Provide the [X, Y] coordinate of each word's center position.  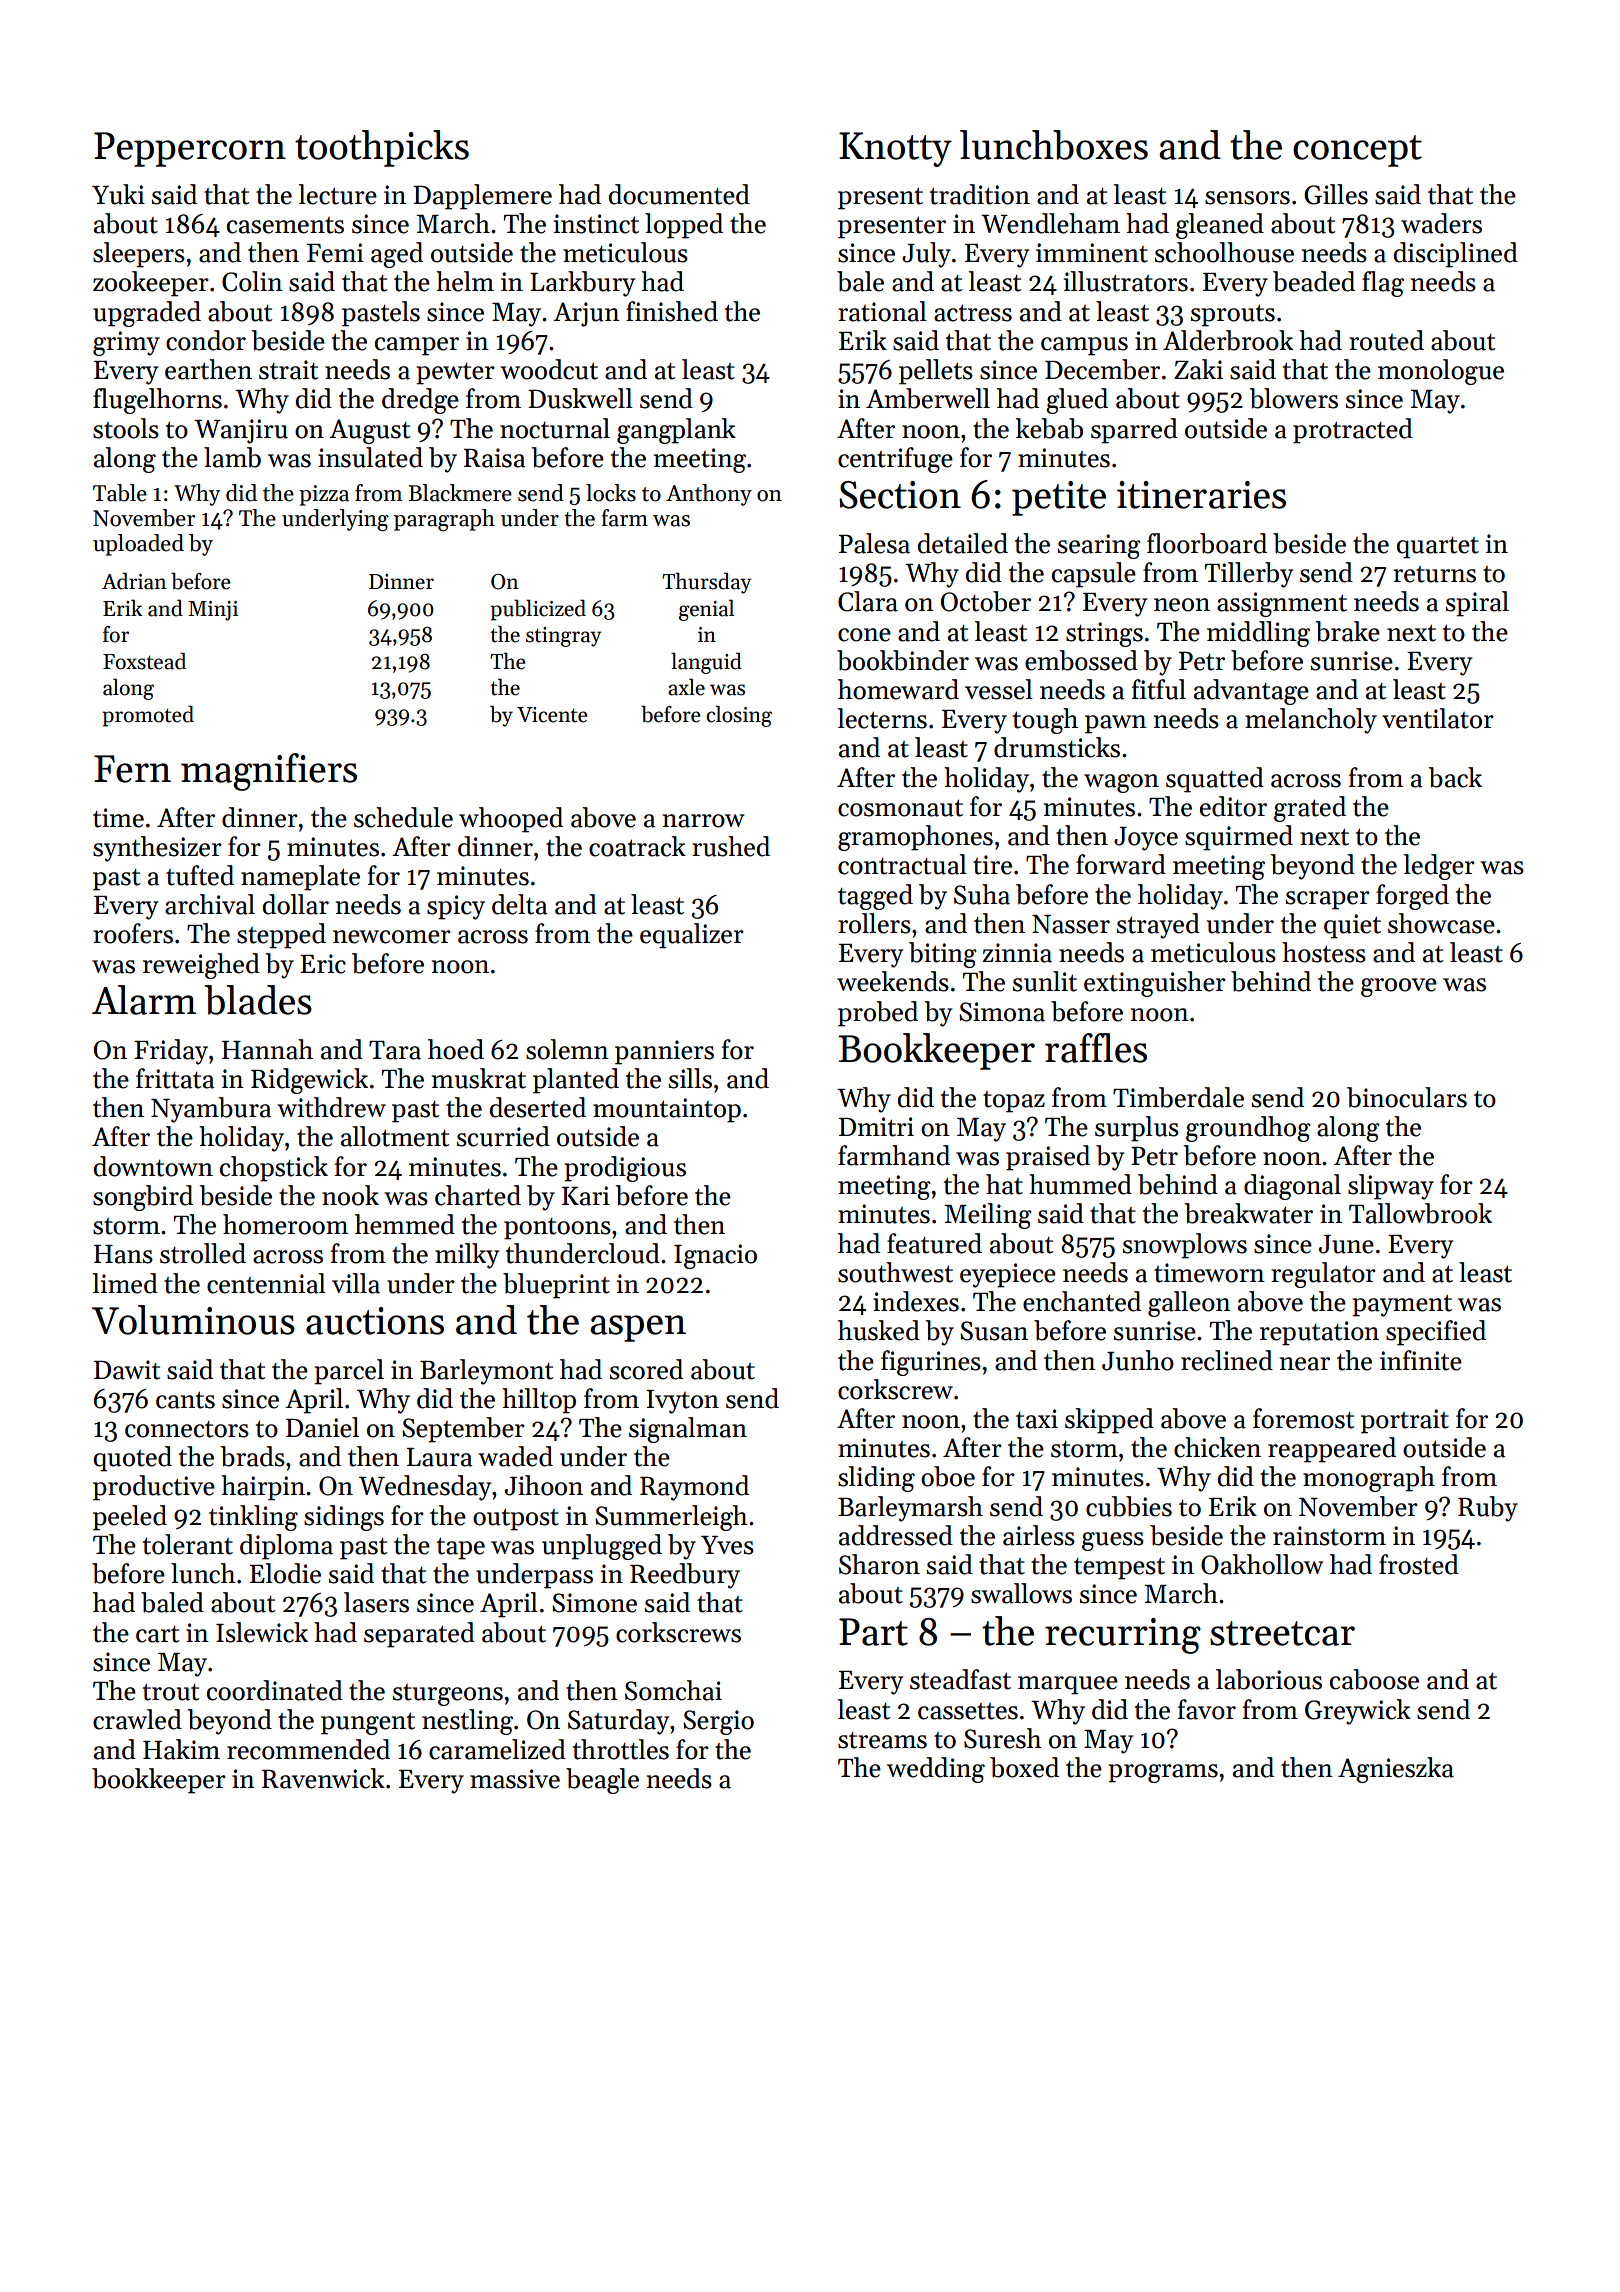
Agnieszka [1396, 1770]
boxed [1024, 1767]
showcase [1441, 923]
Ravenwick [323, 1778]
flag [1383, 284]
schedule [403, 817]
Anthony [709, 495]
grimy [126, 343]
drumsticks [1057, 747]
